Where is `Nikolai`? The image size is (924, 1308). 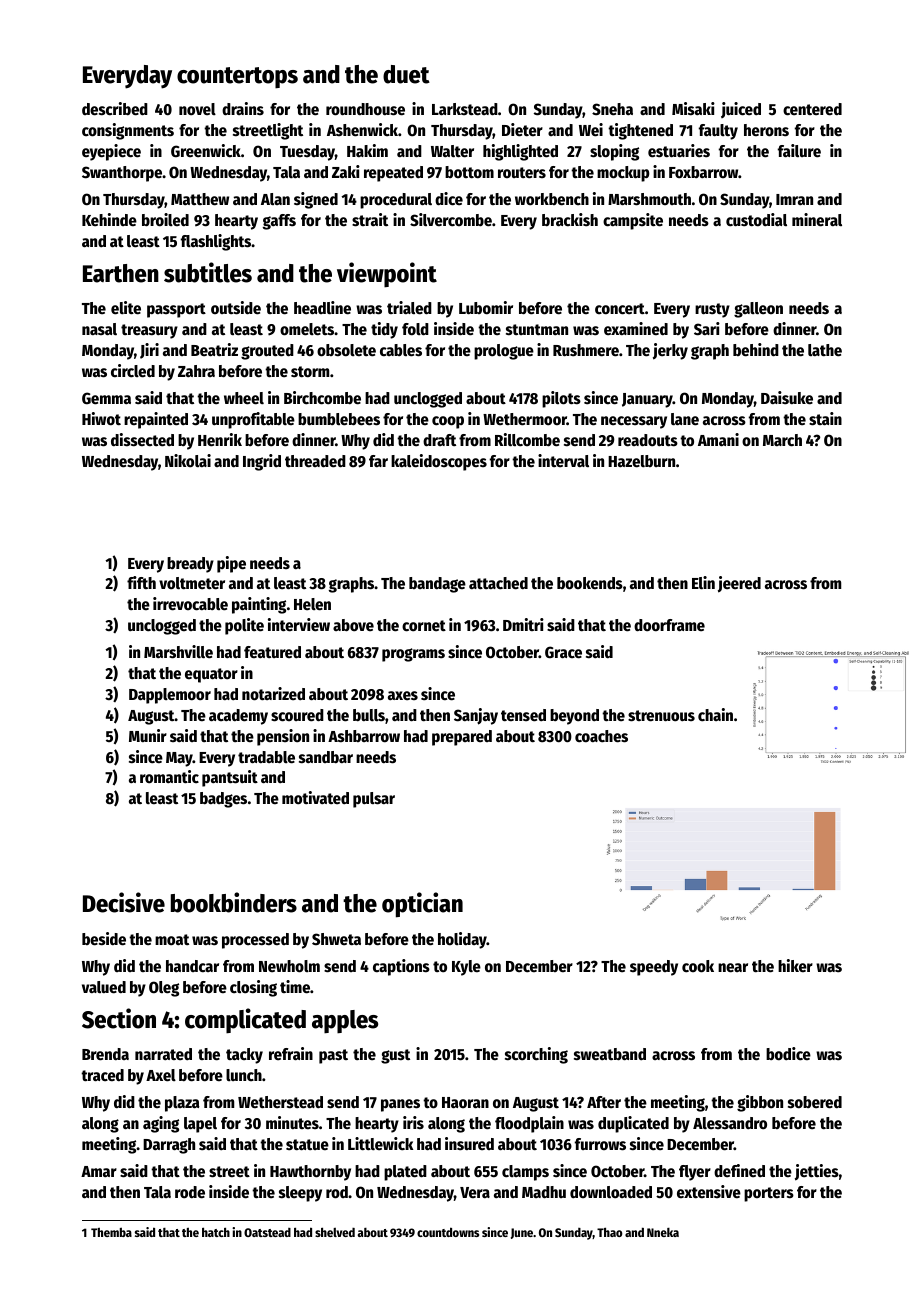
Nikolai is located at coordinates (188, 461).
